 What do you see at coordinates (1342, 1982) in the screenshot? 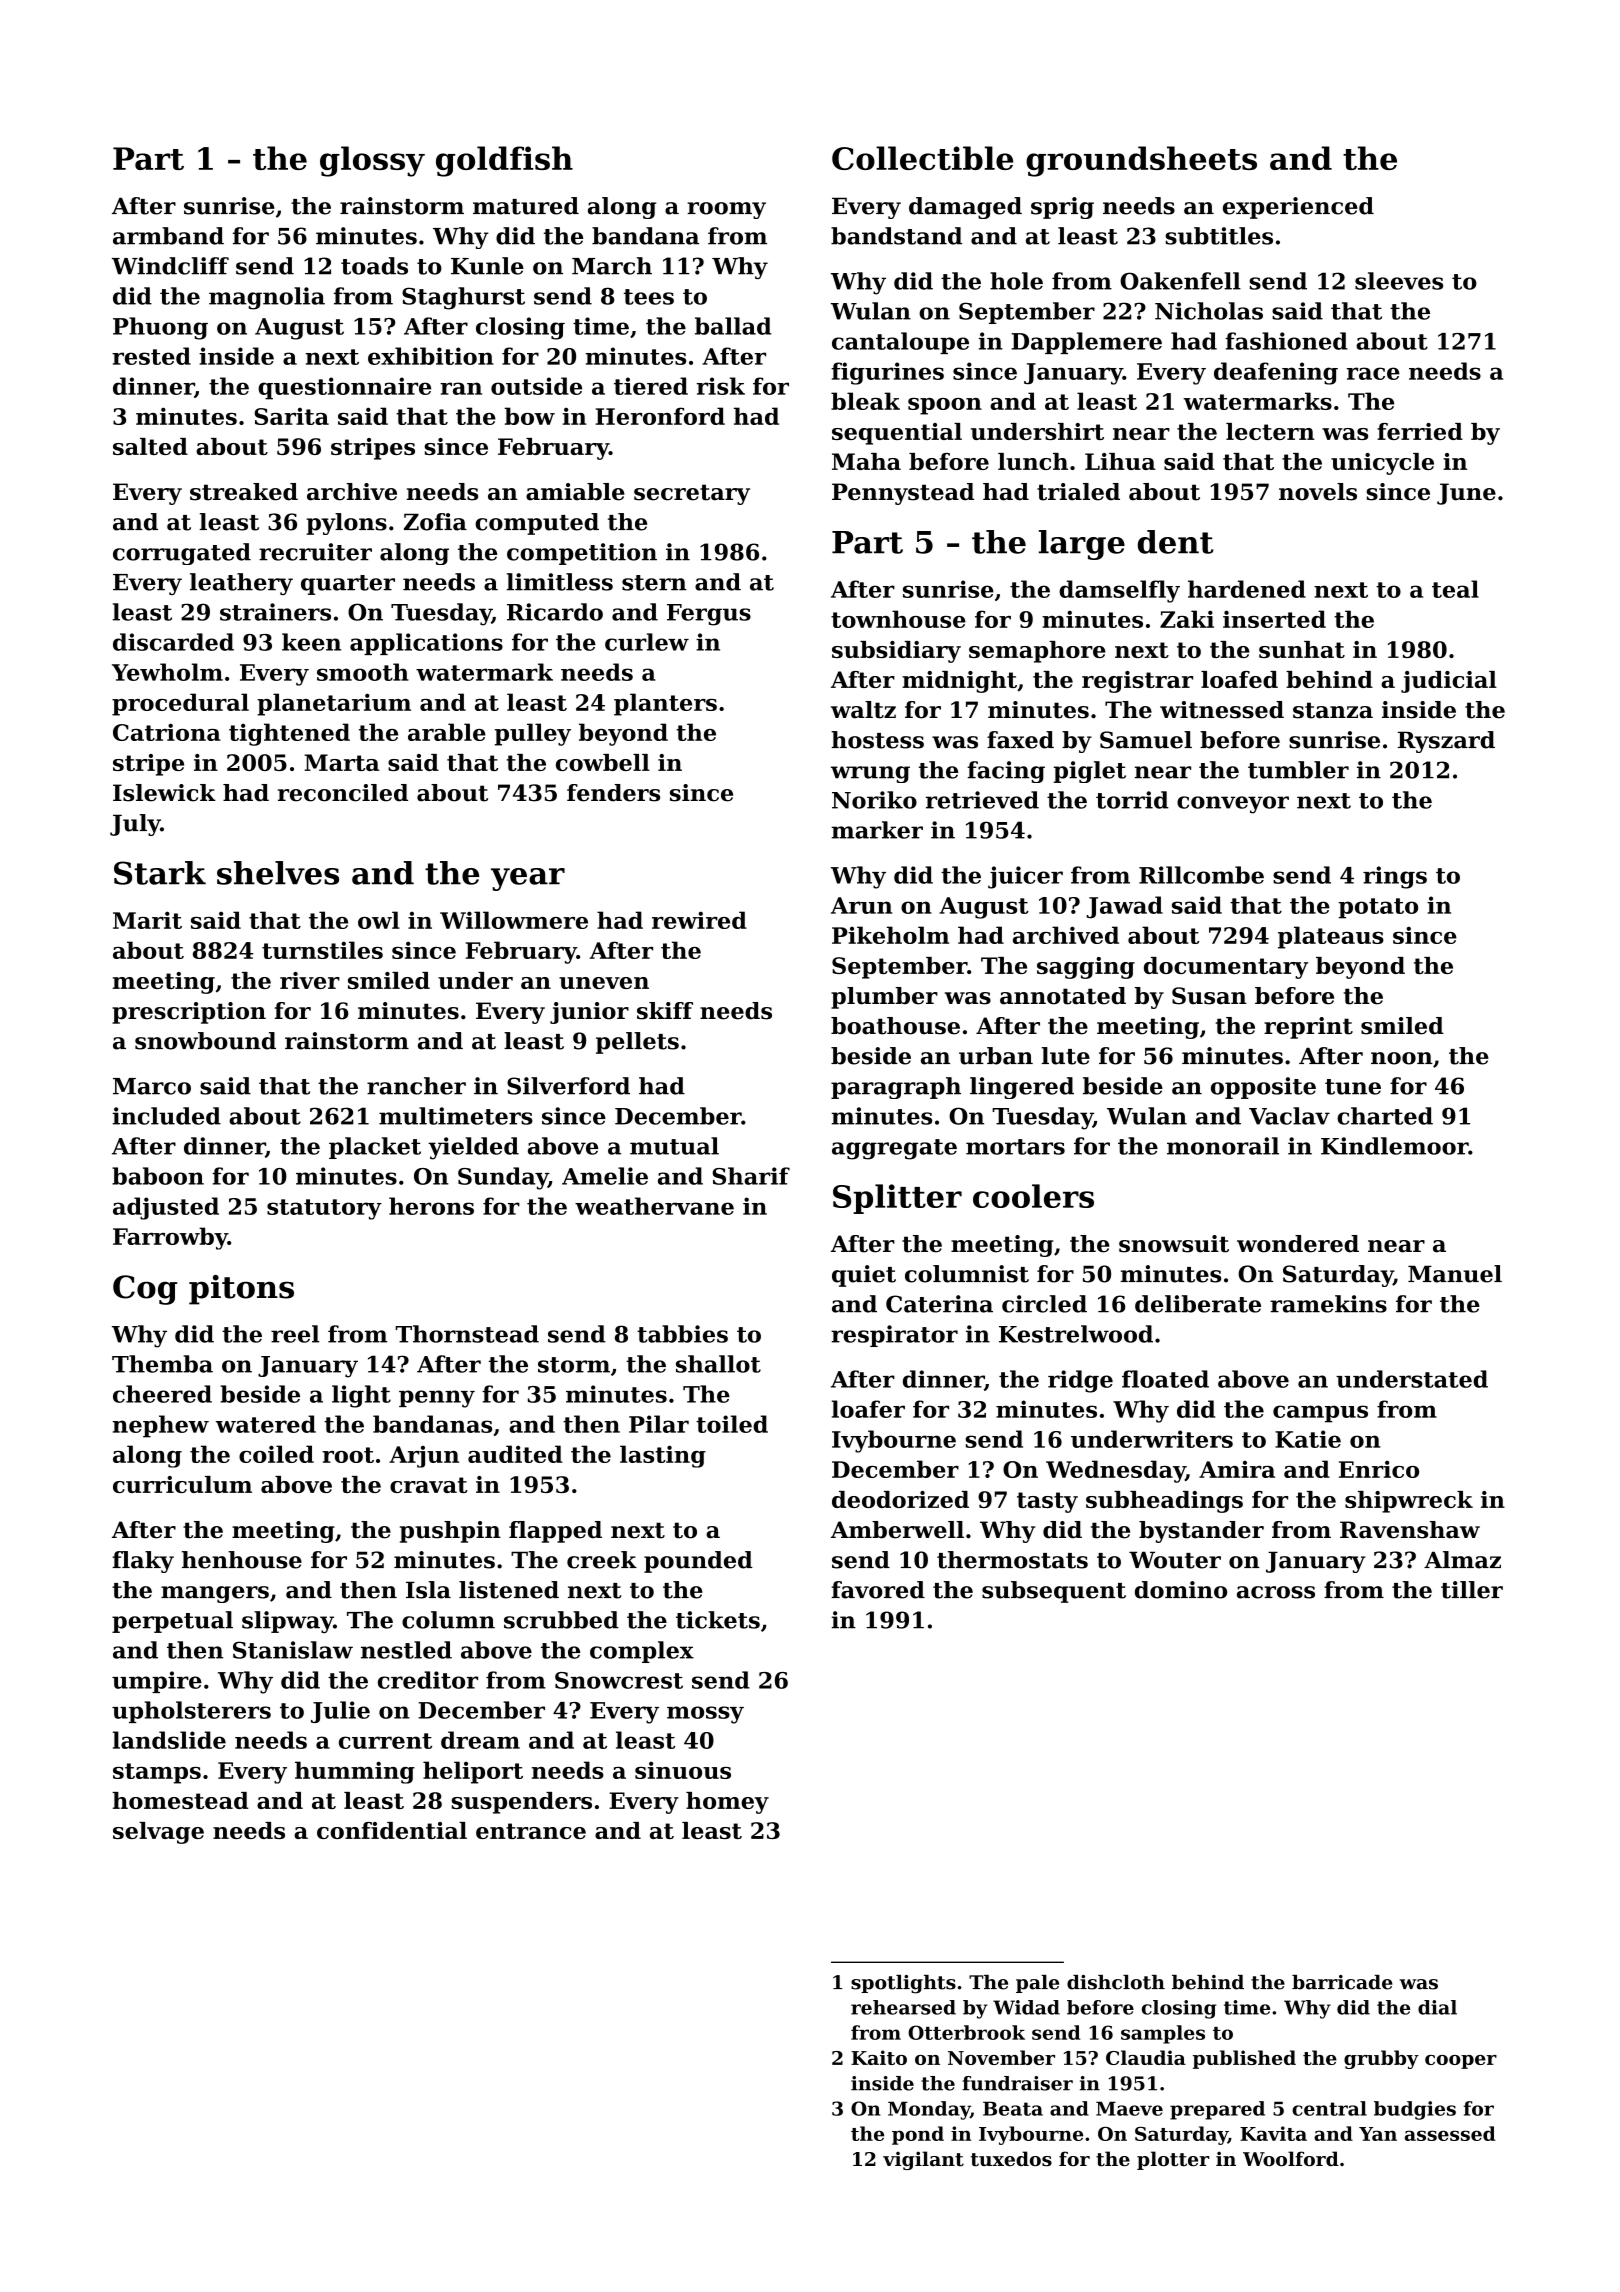
I see `barricade` at bounding box center [1342, 1982].
